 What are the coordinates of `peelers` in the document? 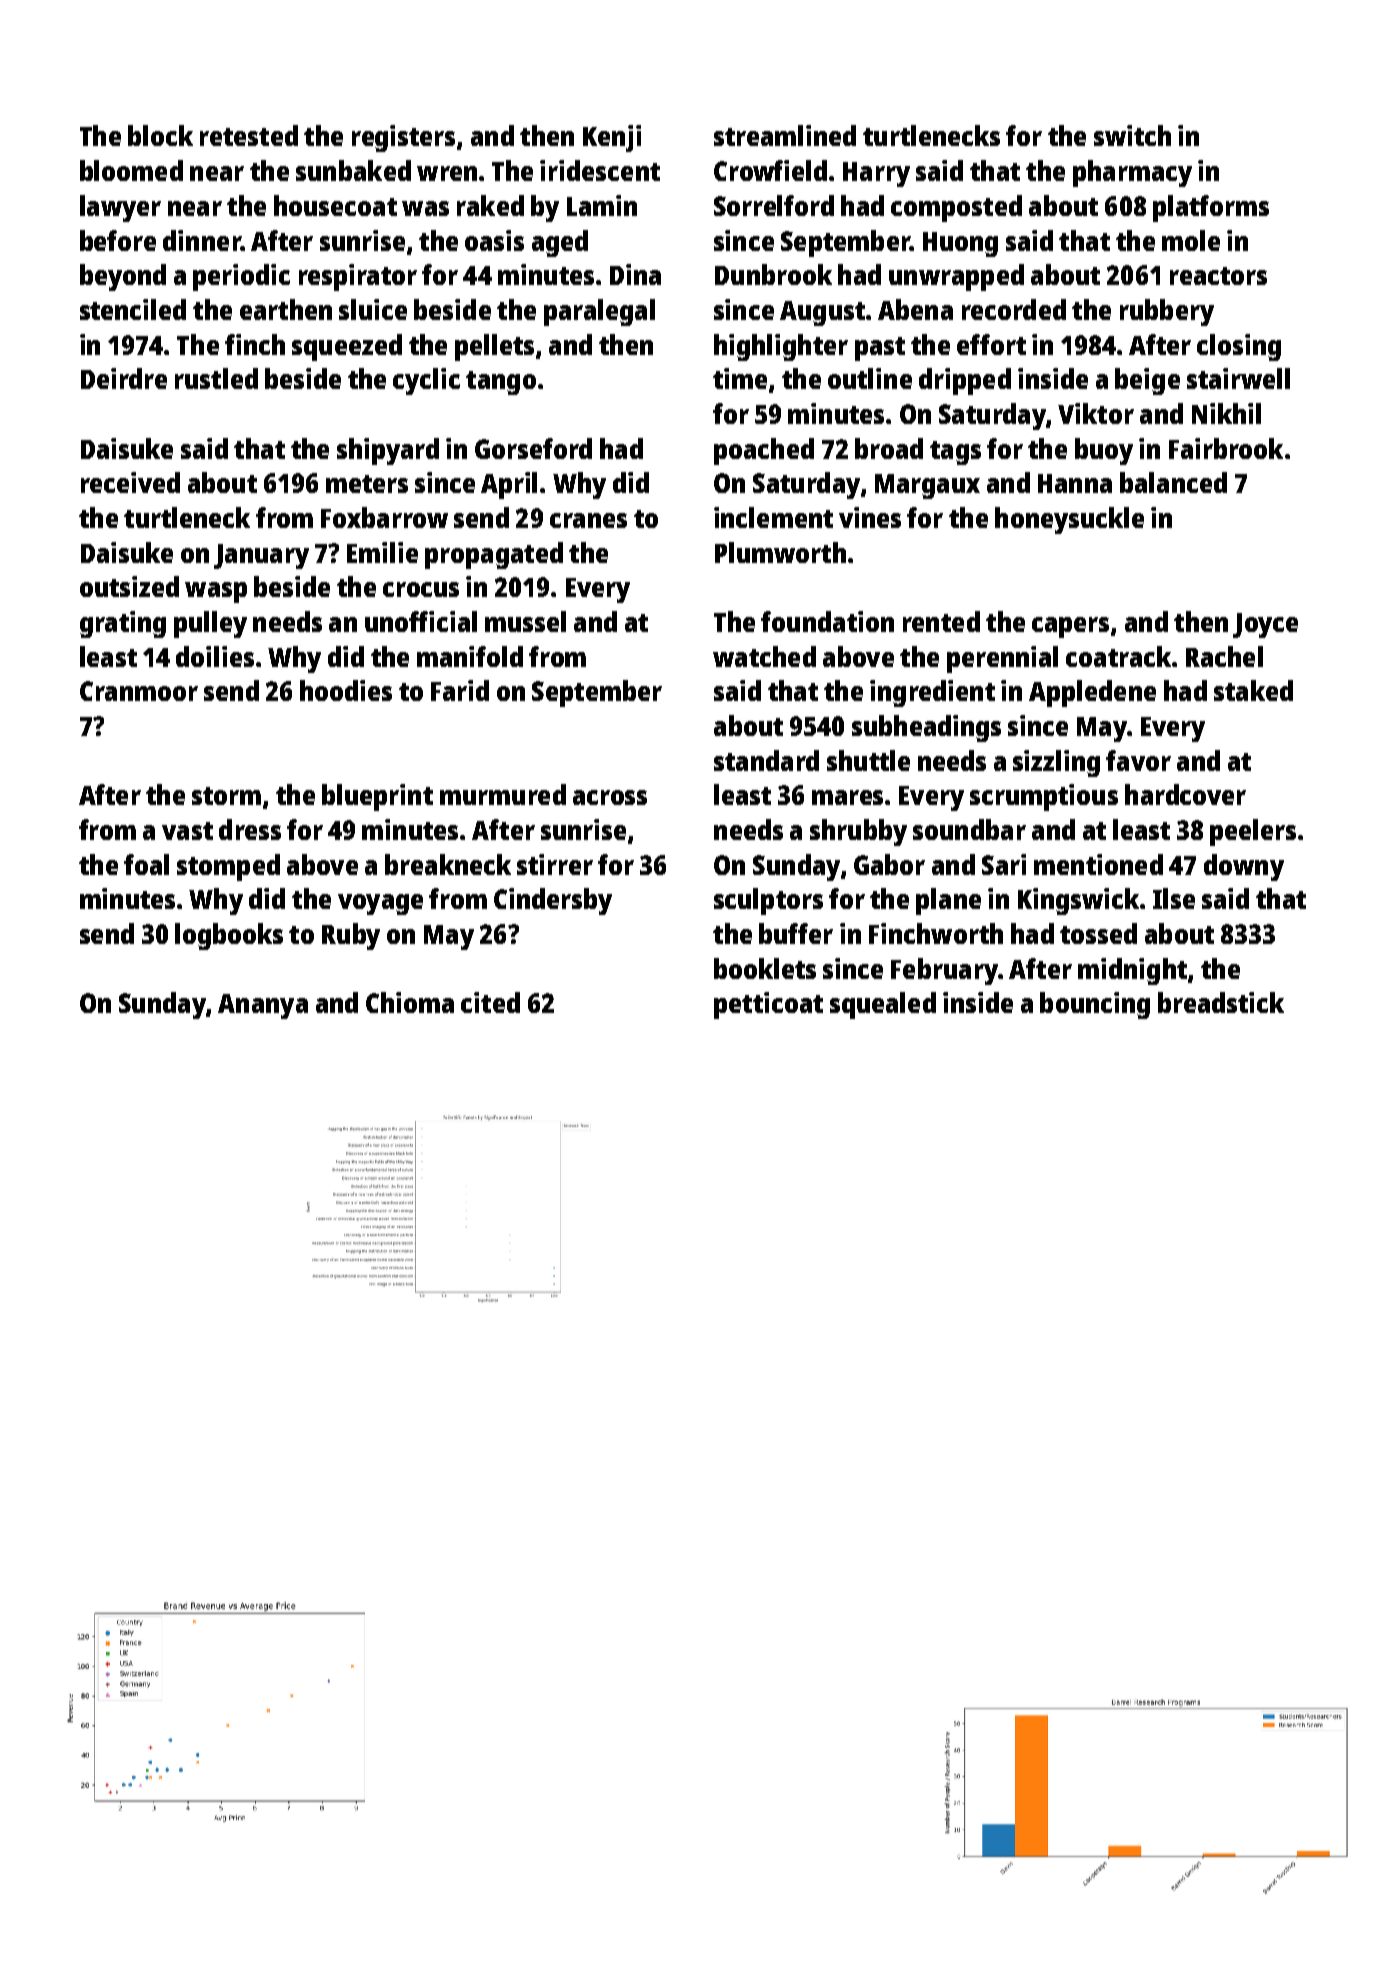 It's located at (1253, 832).
